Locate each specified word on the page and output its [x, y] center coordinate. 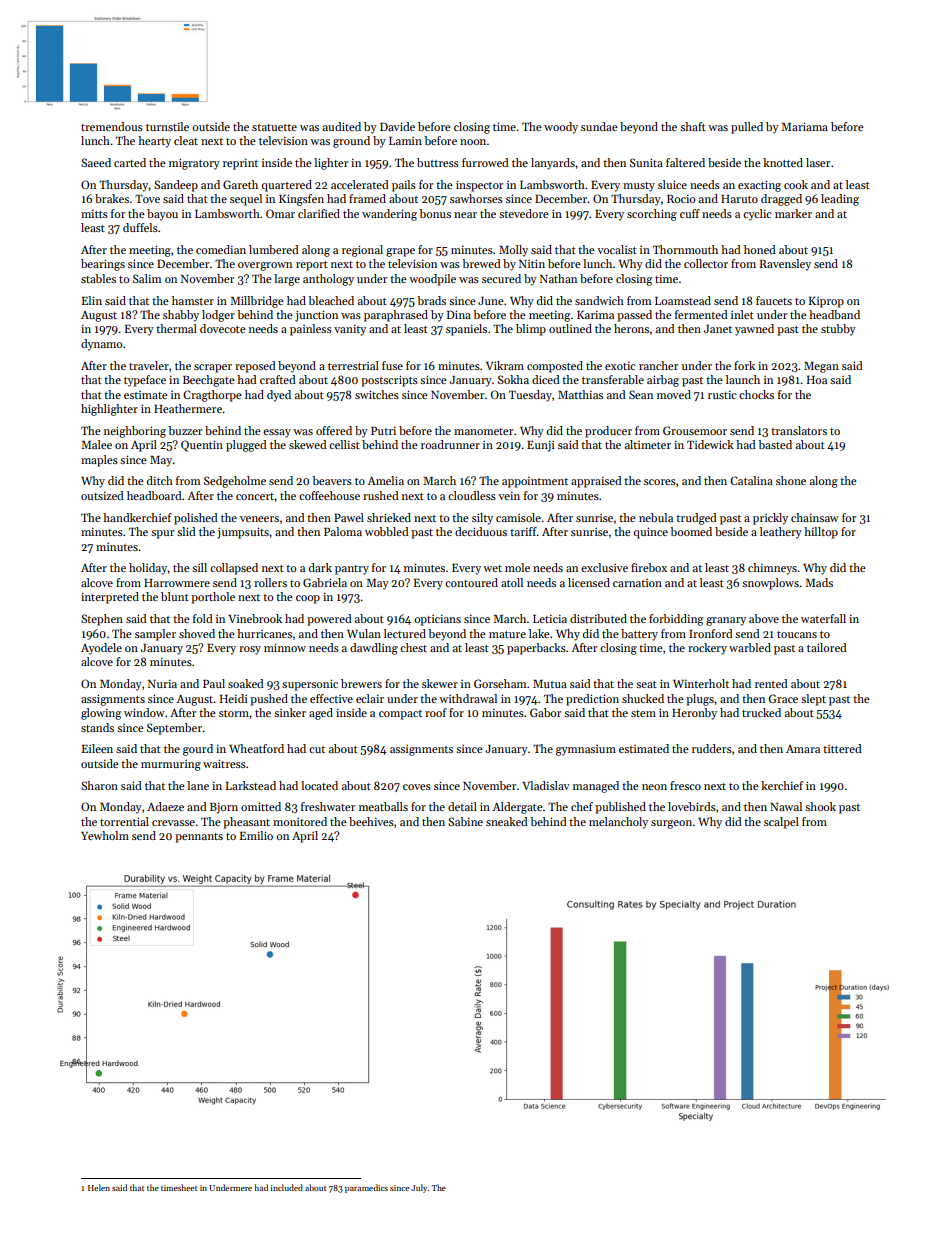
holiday [148, 569]
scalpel [781, 823]
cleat [186, 140]
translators [799, 430]
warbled [750, 647]
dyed [279, 396]
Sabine [465, 821]
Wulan [364, 633]
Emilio [256, 835]
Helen [99, 1187]
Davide [397, 126]
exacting [759, 186]
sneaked [507, 821]
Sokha [513, 379]
